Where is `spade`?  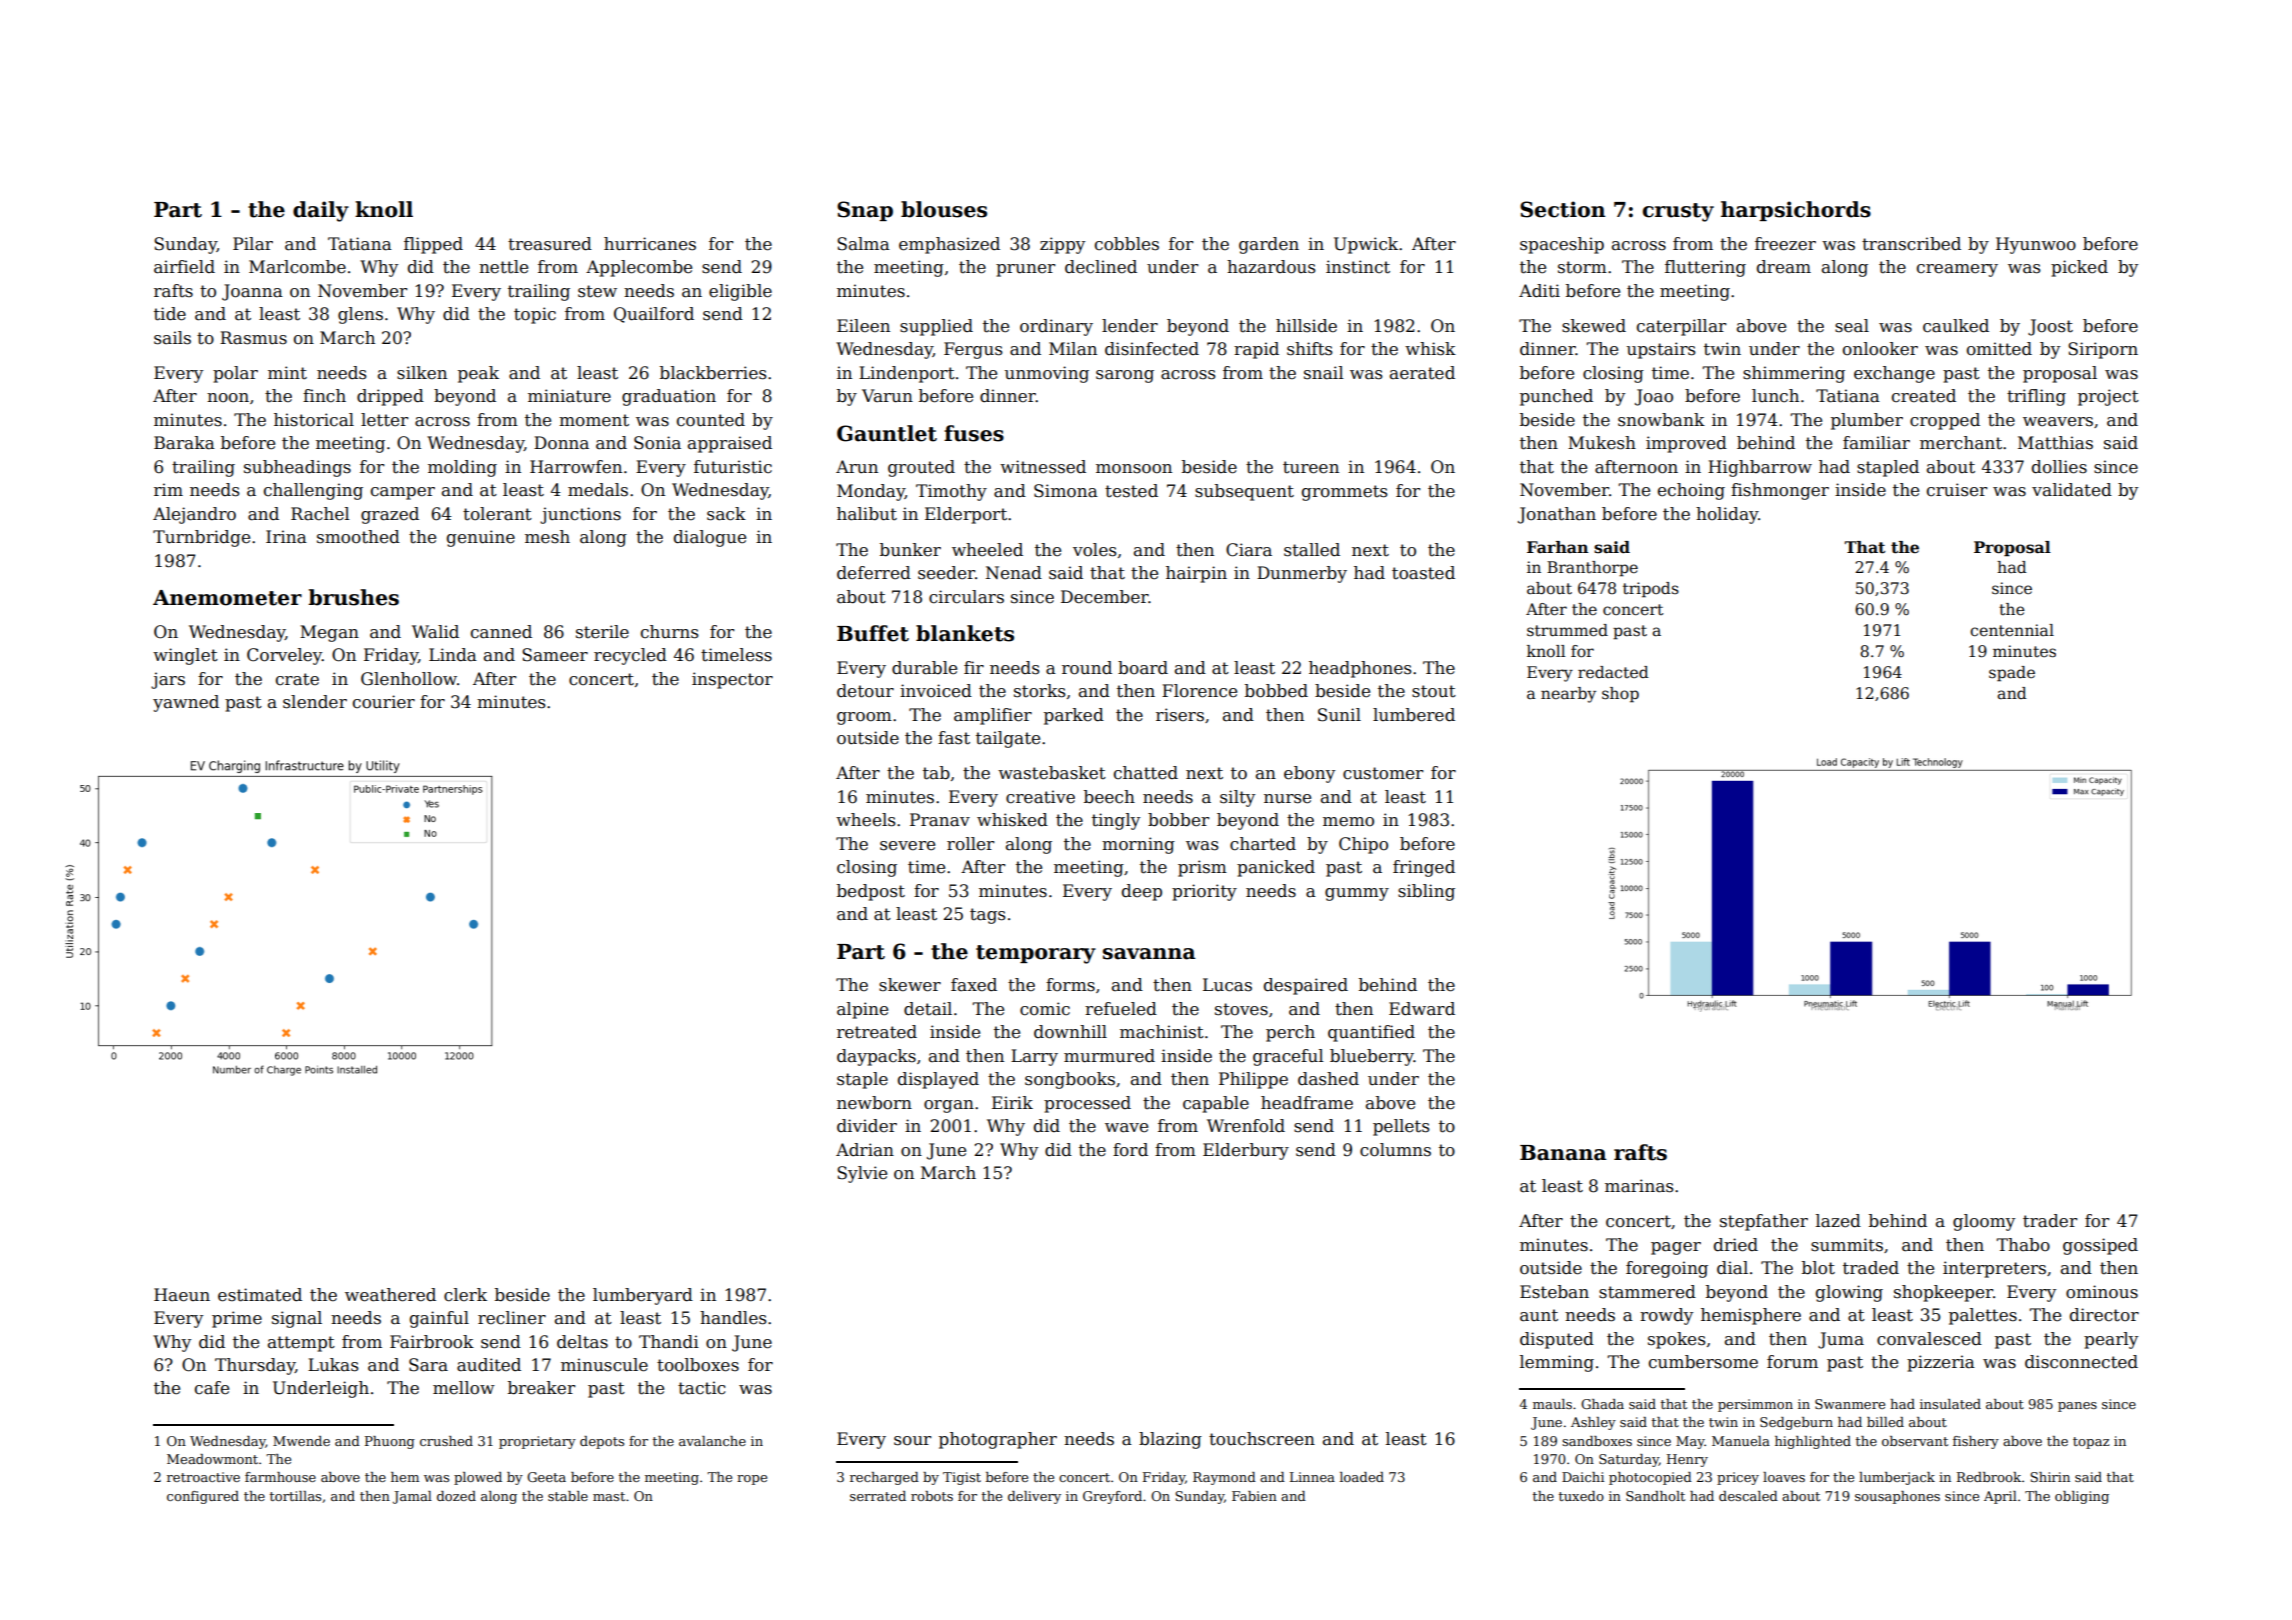
spade is located at coordinates (2012, 674).
